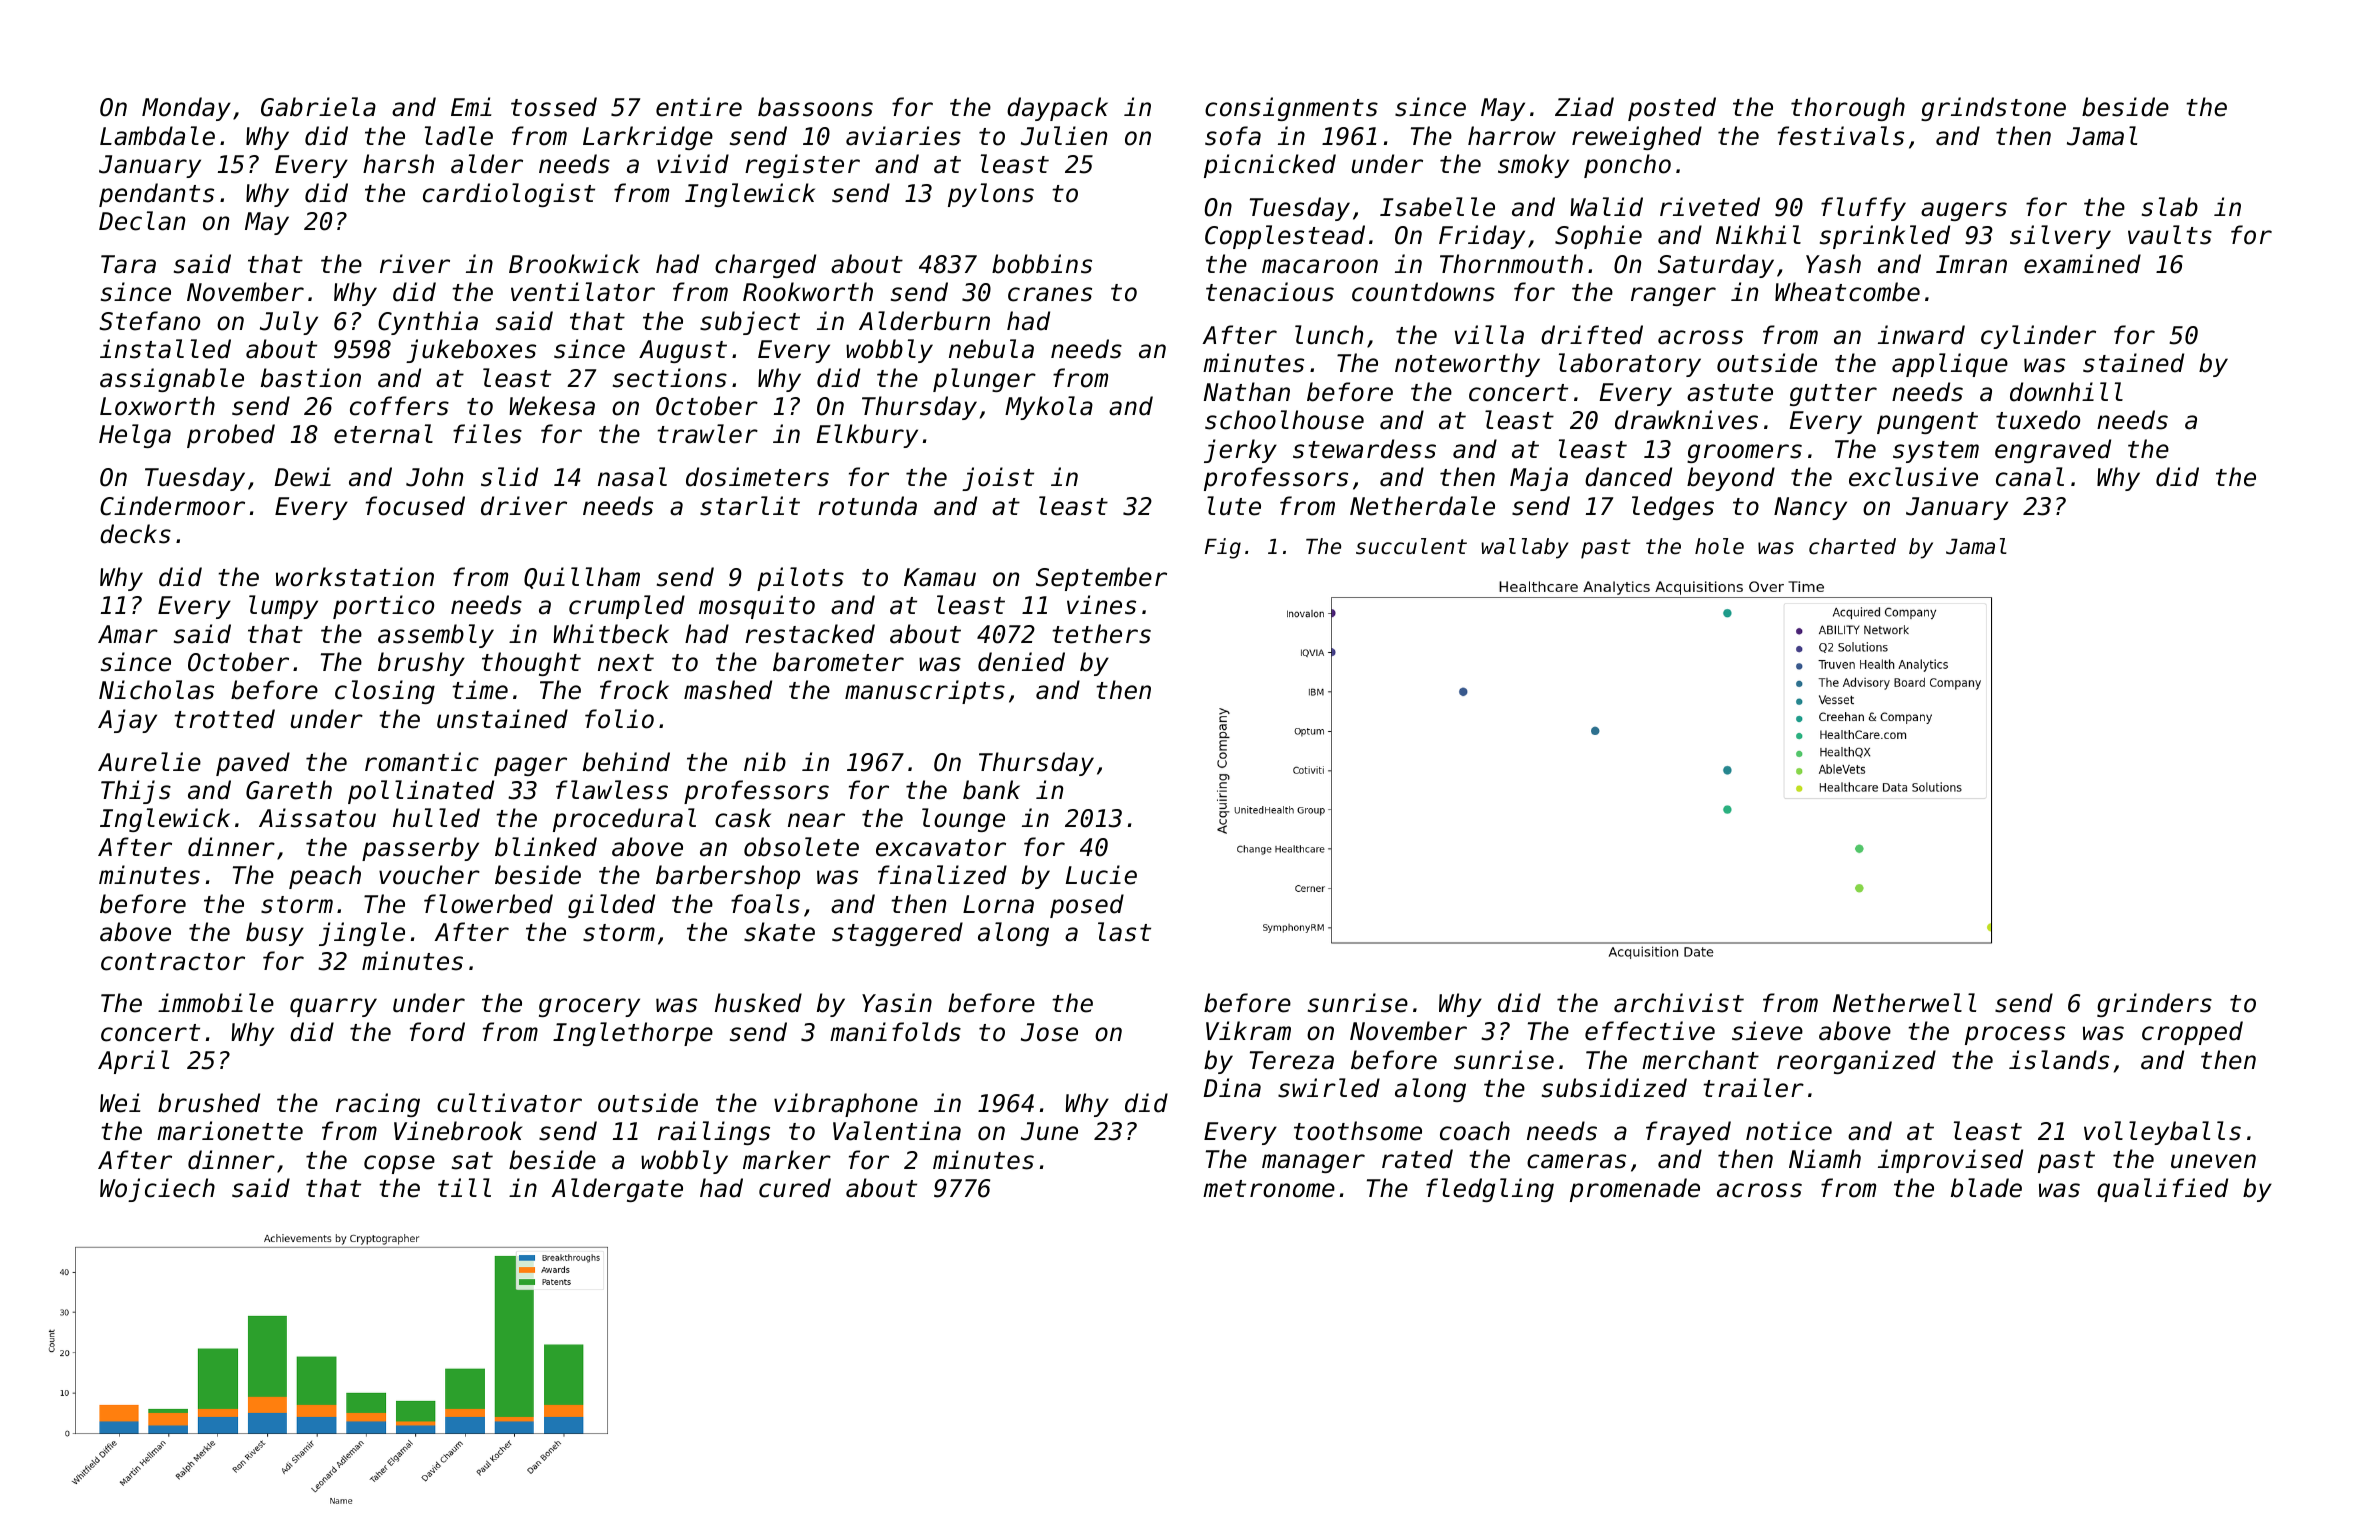 The width and height of the image is (2380, 1540). Describe the element at coordinates (779, 932) in the image. I see `skate` at that location.
